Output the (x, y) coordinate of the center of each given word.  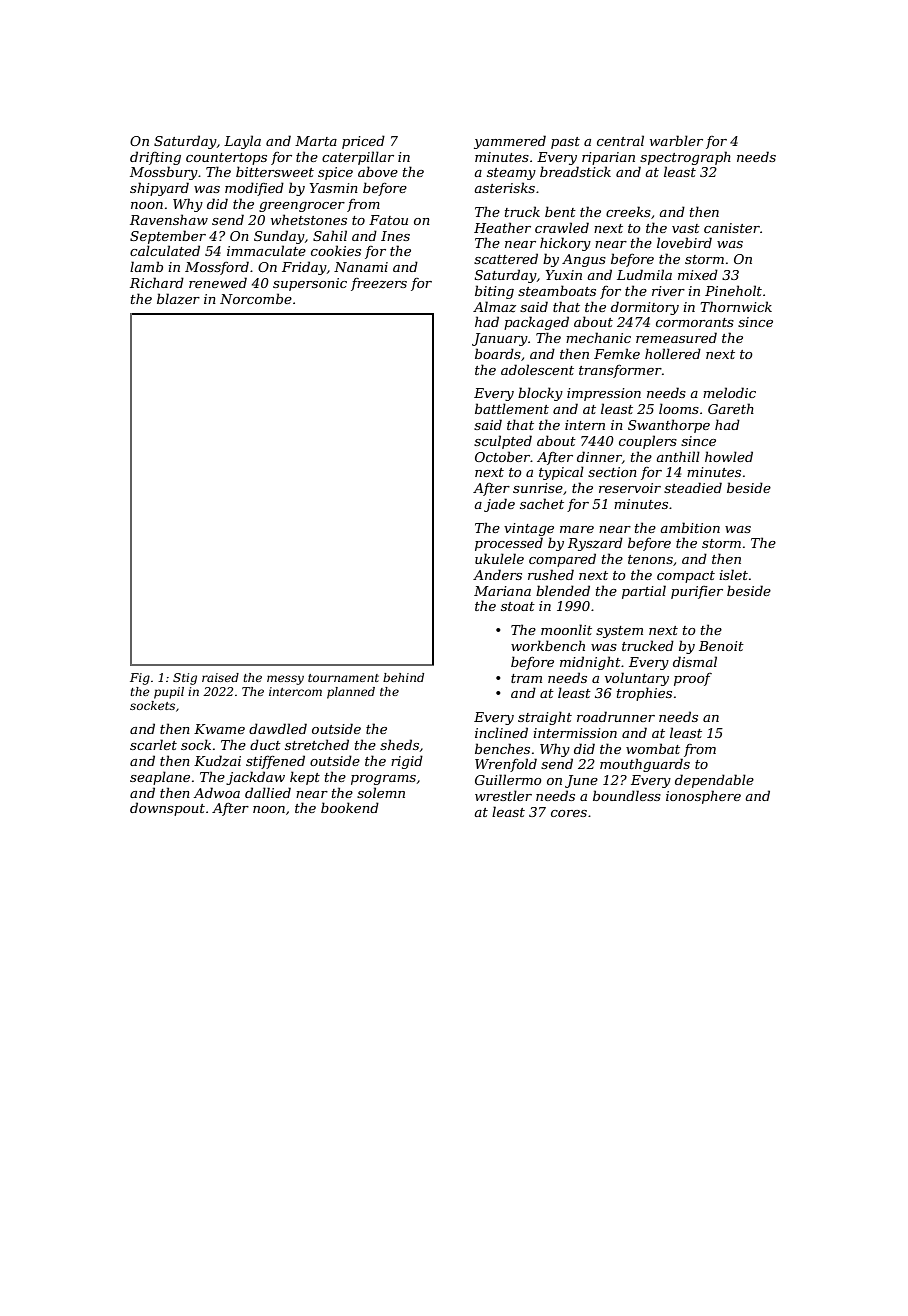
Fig (140, 679)
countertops (226, 159)
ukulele (499, 558)
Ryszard (595, 544)
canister (732, 228)
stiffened (275, 762)
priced (363, 142)
